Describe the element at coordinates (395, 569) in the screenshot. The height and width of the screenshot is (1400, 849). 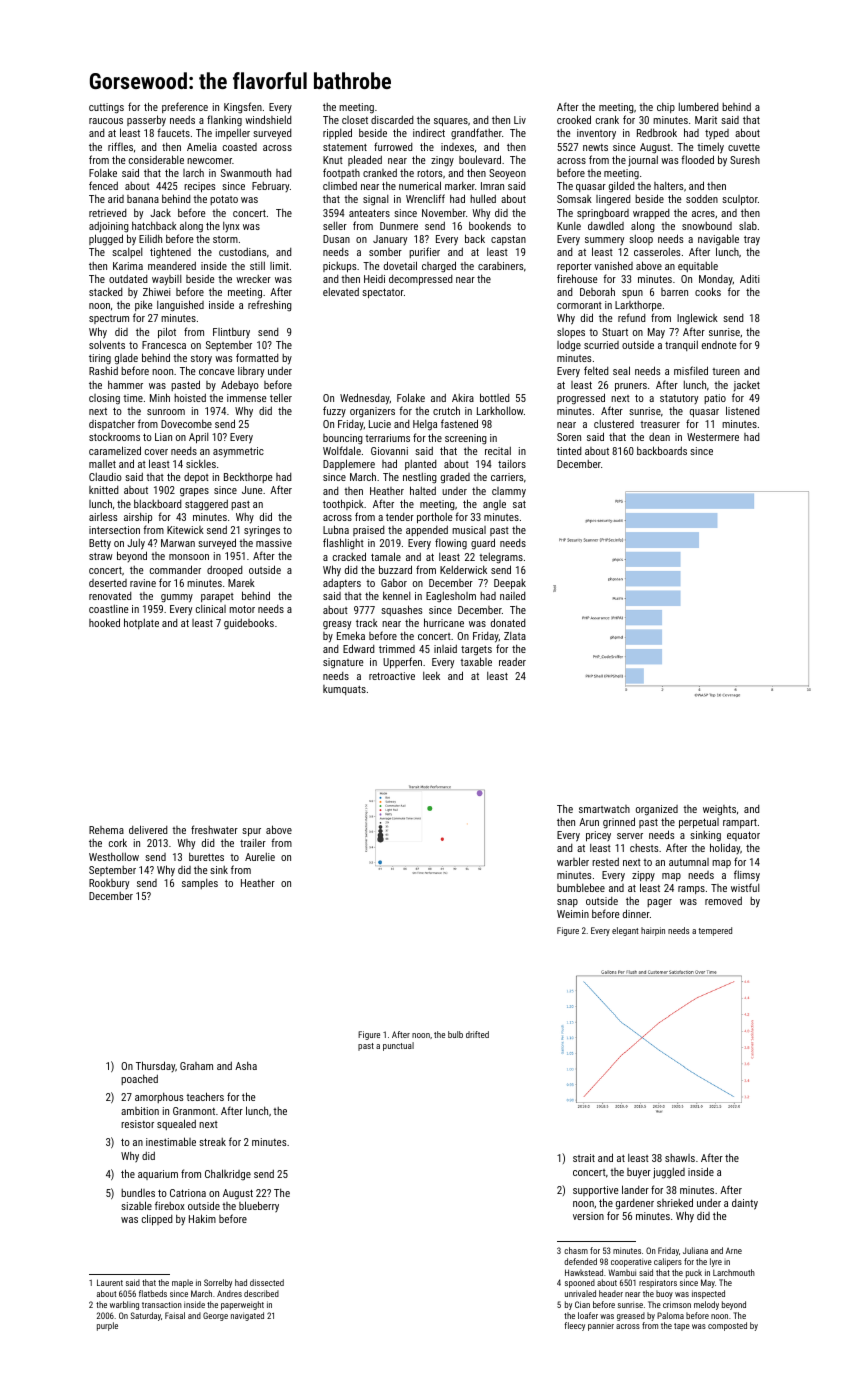
I see `buzzard` at that location.
